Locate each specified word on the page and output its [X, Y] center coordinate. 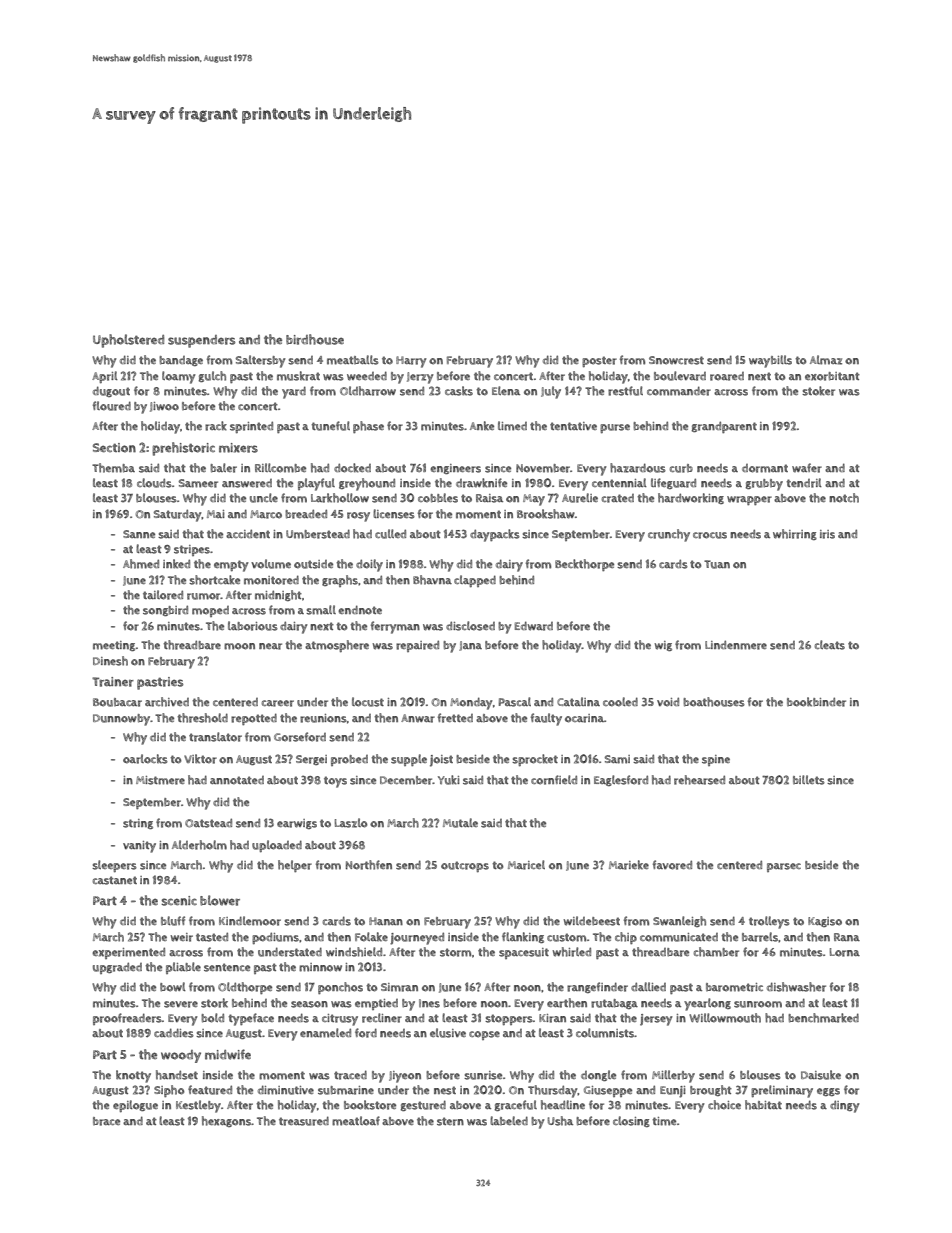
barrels [760, 937]
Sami [617, 759]
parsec [784, 867]
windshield [354, 952]
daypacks [495, 535]
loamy [179, 377]
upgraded [117, 968]
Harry [411, 362]
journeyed [417, 938]
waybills [770, 361]
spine [716, 760]
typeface [251, 1019]
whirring [795, 534]
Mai [216, 514]
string [138, 824]
